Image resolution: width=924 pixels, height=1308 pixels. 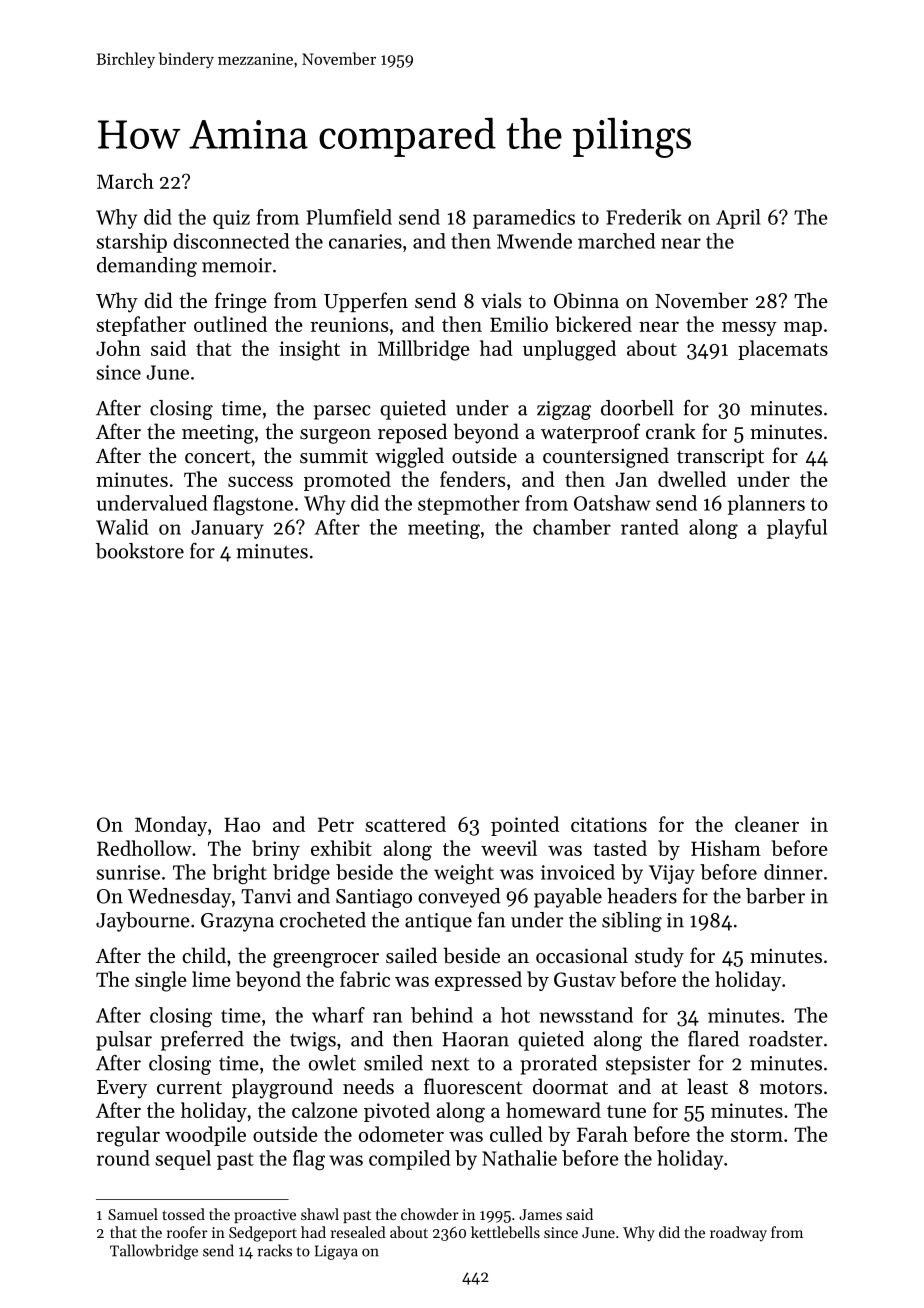 What do you see at coordinates (692, 479) in the image?
I see `dwelled` at bounding box center [692, 479].
